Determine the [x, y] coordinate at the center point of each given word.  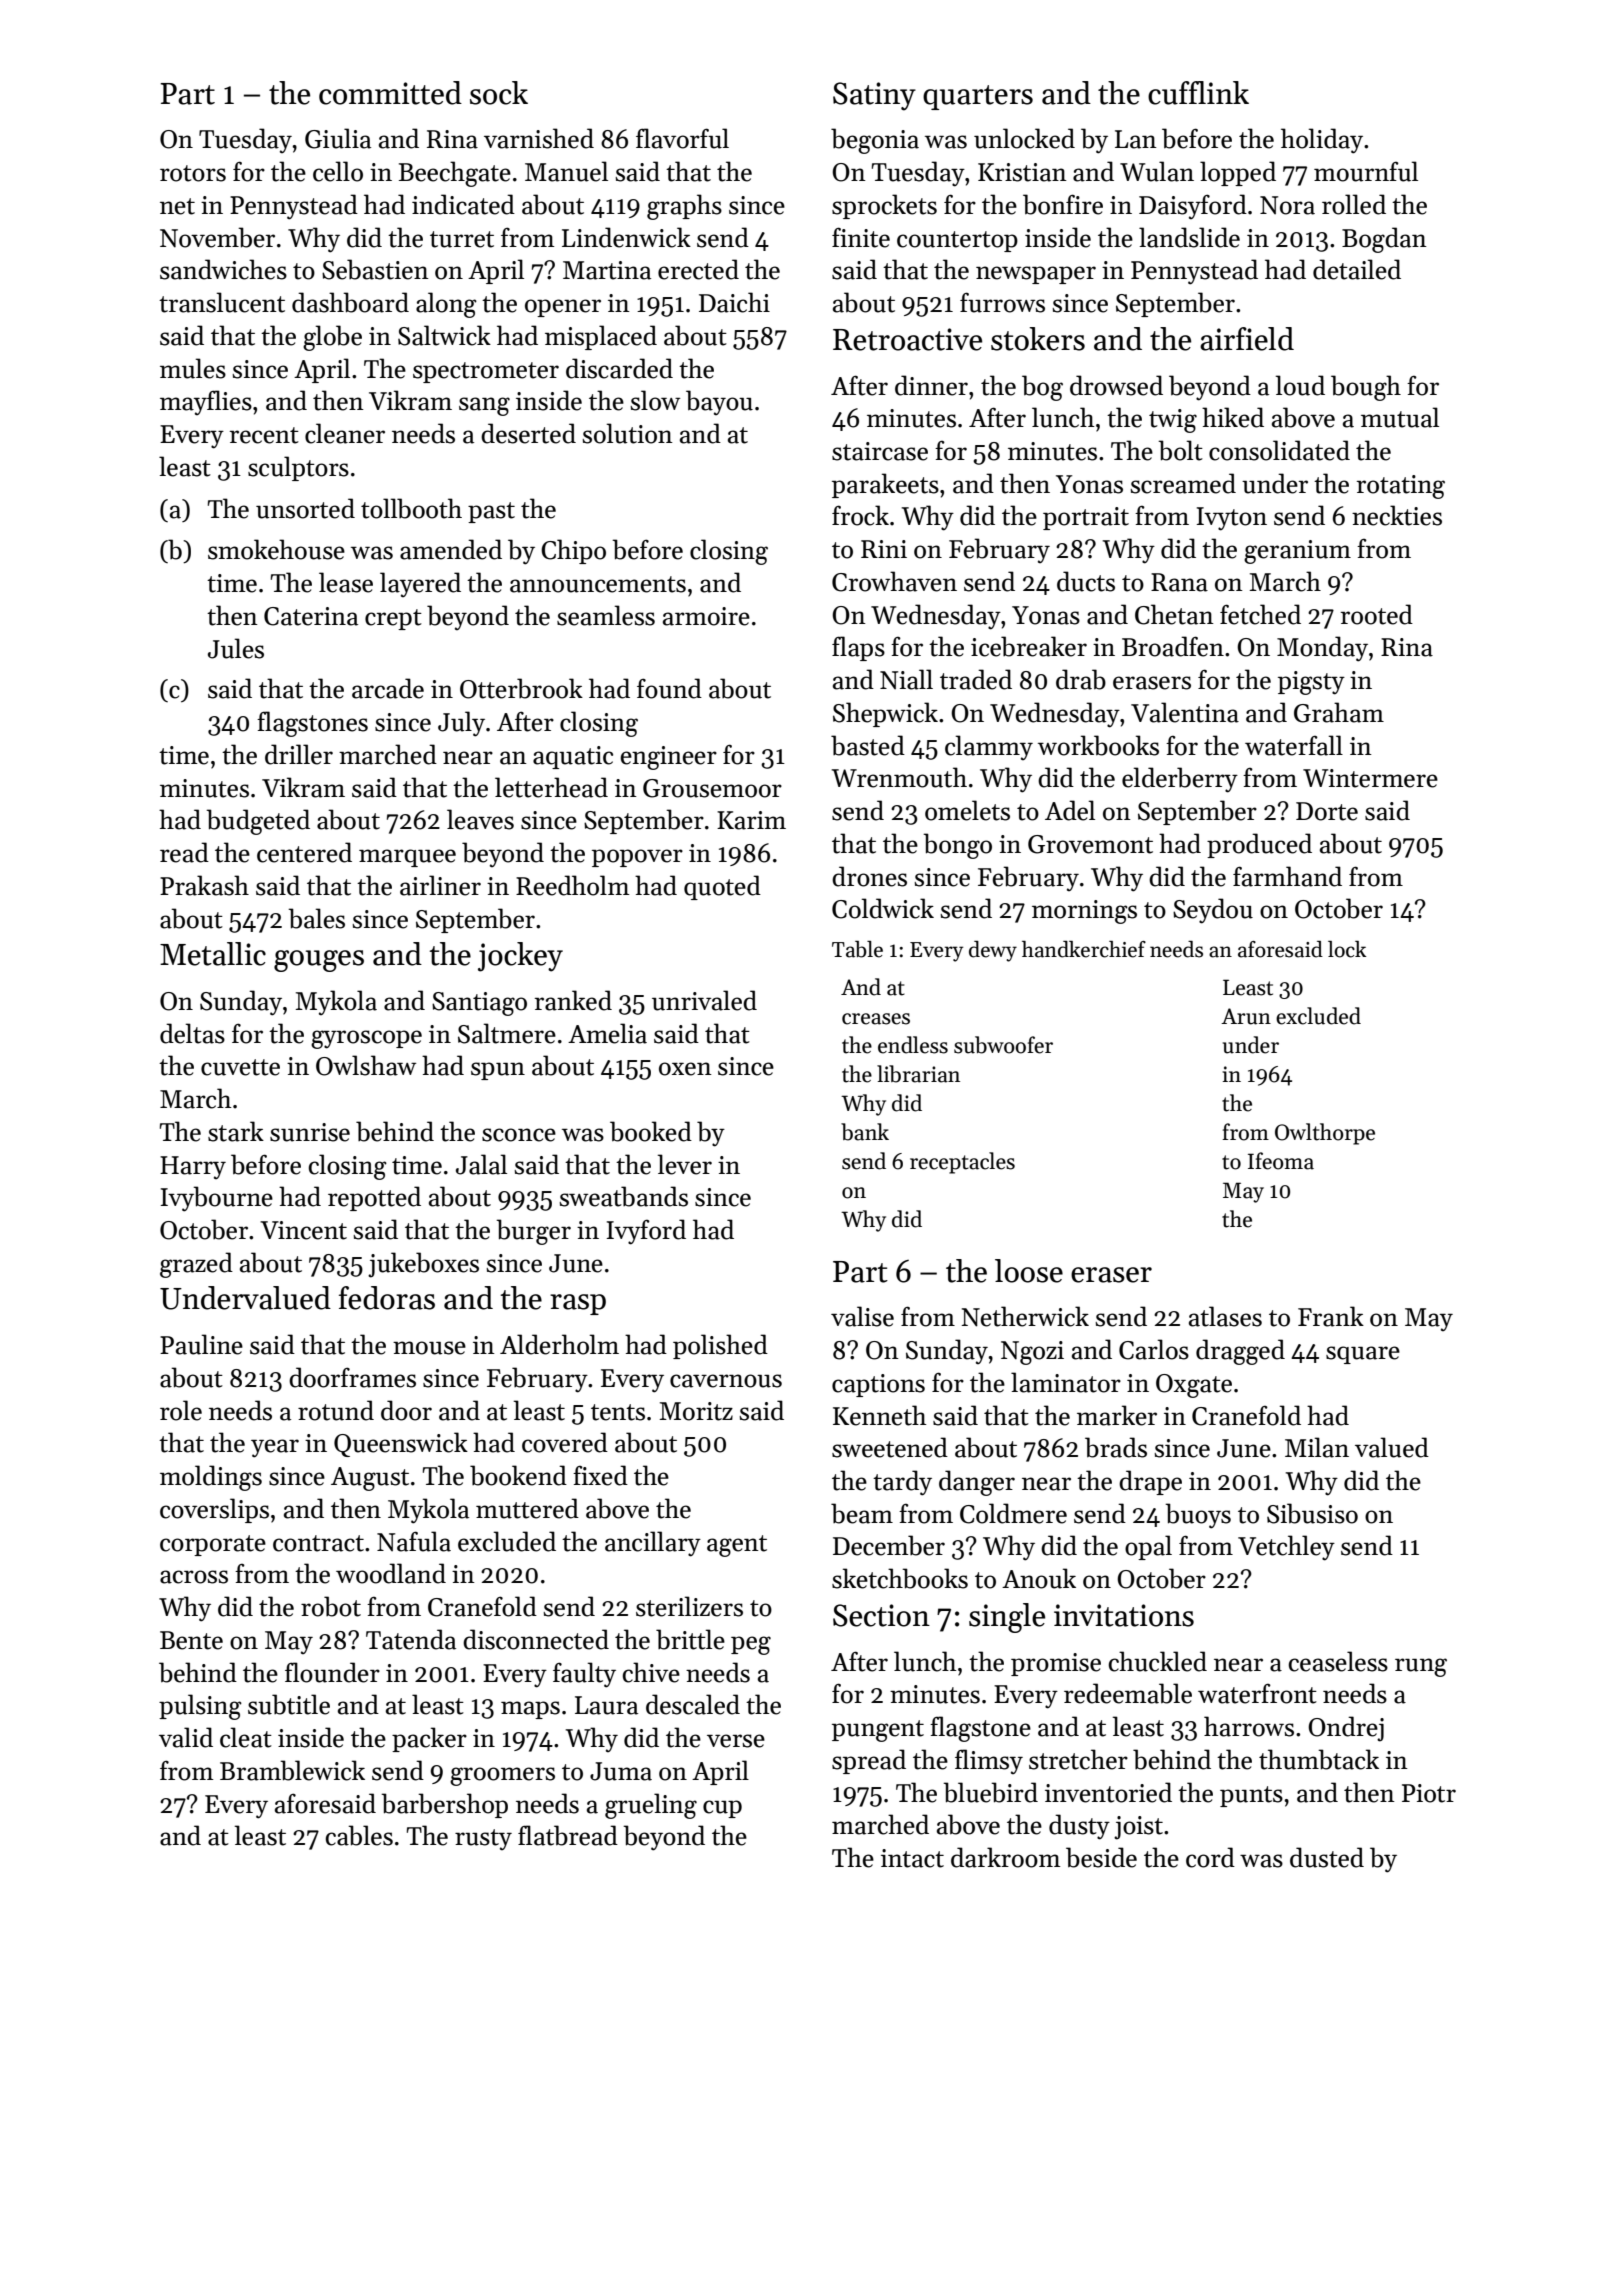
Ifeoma [1281, 1161]
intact [912, 1858]
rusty [483, 1839]
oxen [685, 1069]
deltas [192, 1033]
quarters [978, 97]
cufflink [1198, 93]
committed [390, 93]
